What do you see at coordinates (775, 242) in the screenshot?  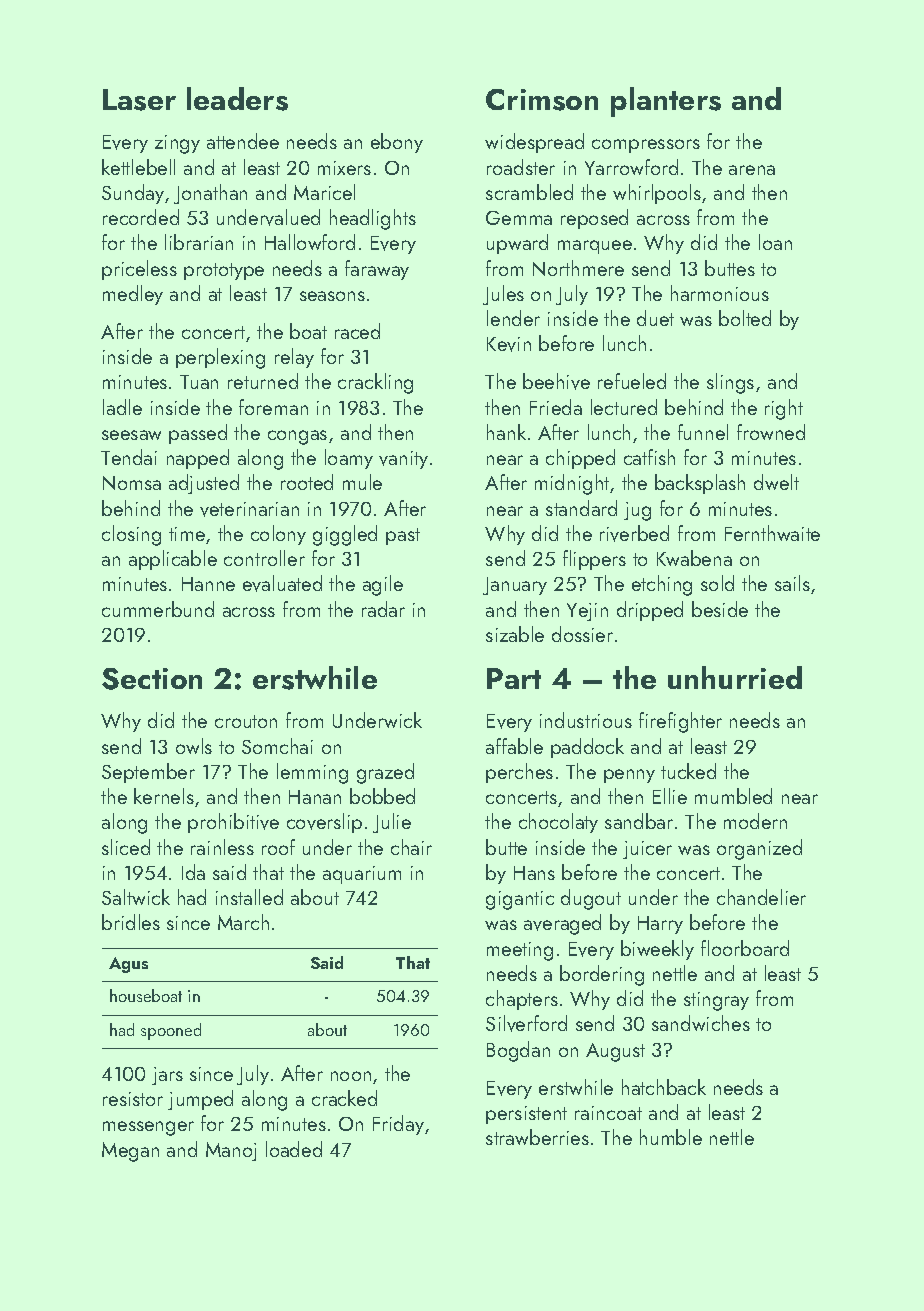 I see `loan` at bounding box center [775, 242].
